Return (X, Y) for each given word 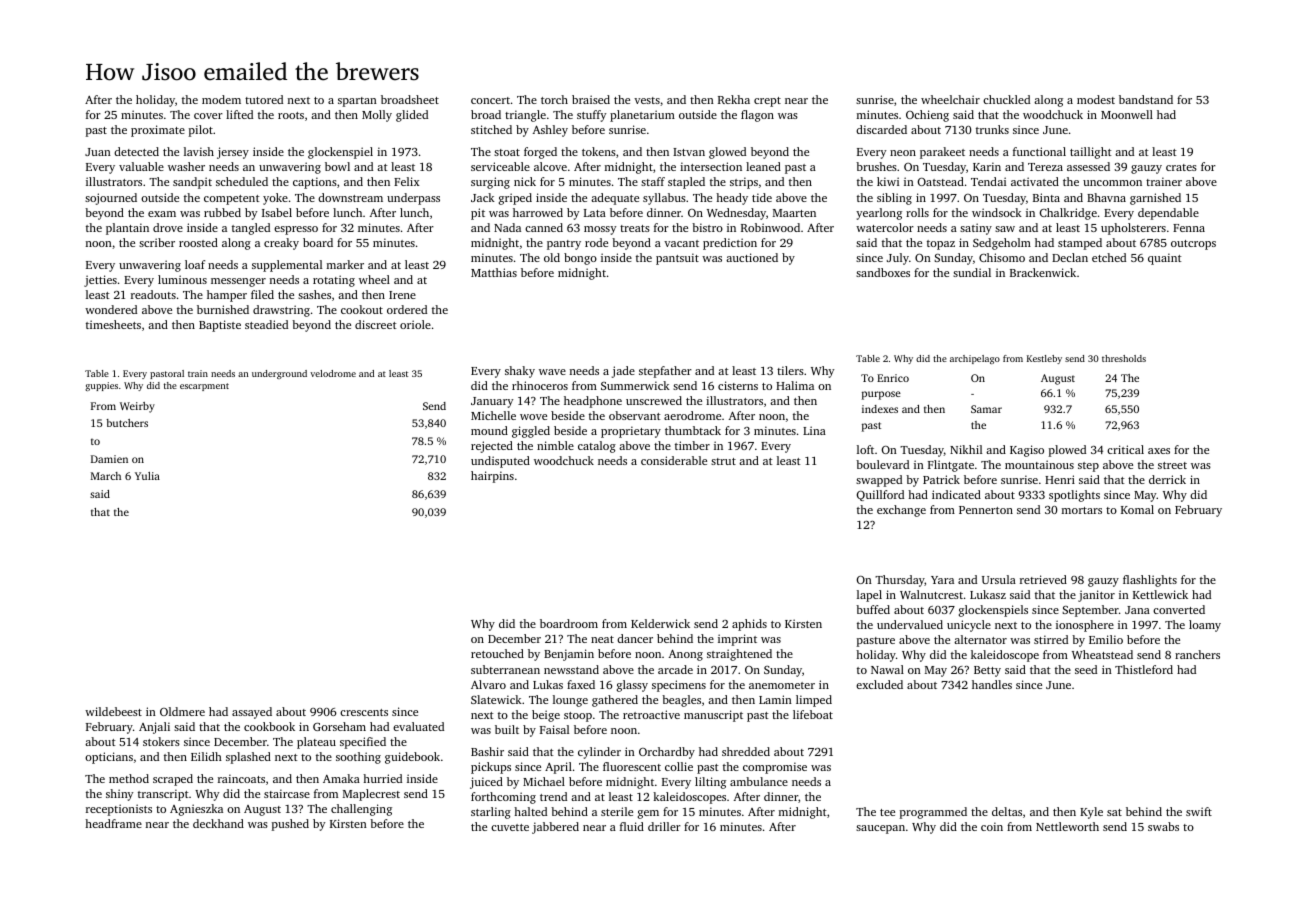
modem (221, 99)
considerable (674, 460)
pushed (290, 825)
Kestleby (1044, 359)
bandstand (1146, 99)
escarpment (204, 387)
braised (591, 99)
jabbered (555, 828)
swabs (1163, 826)
